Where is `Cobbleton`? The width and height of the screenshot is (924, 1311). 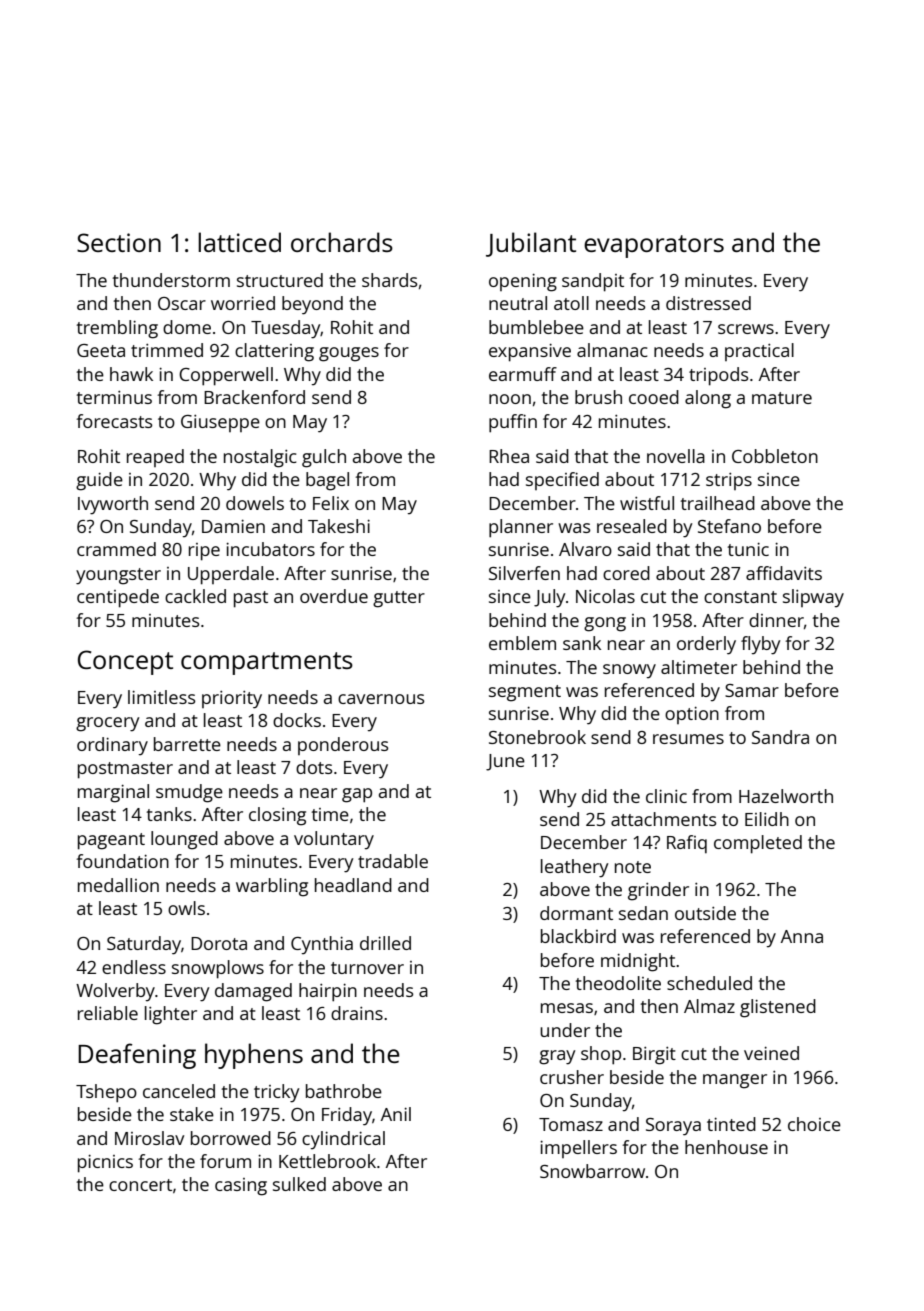 Cobbleton is located at coordinates (775, 456).
